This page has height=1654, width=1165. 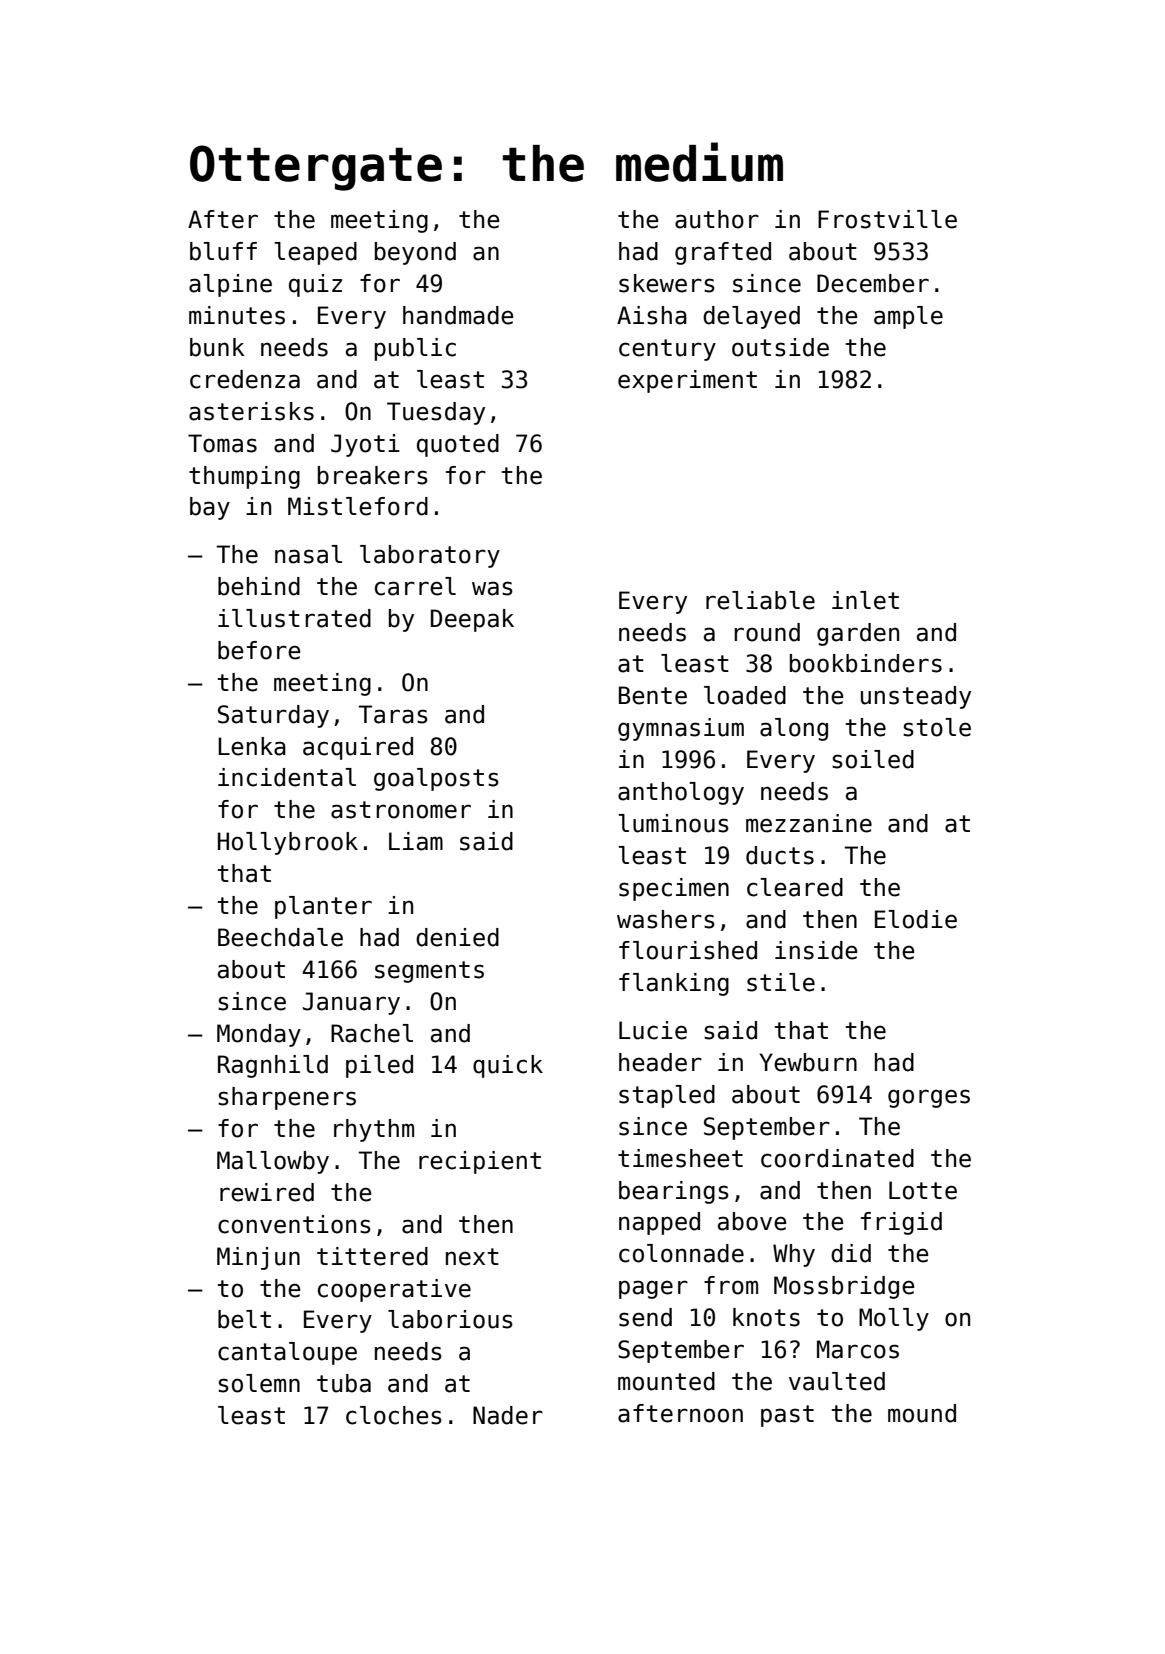 I want to click on Lenka, so click(x=252, y=746).
